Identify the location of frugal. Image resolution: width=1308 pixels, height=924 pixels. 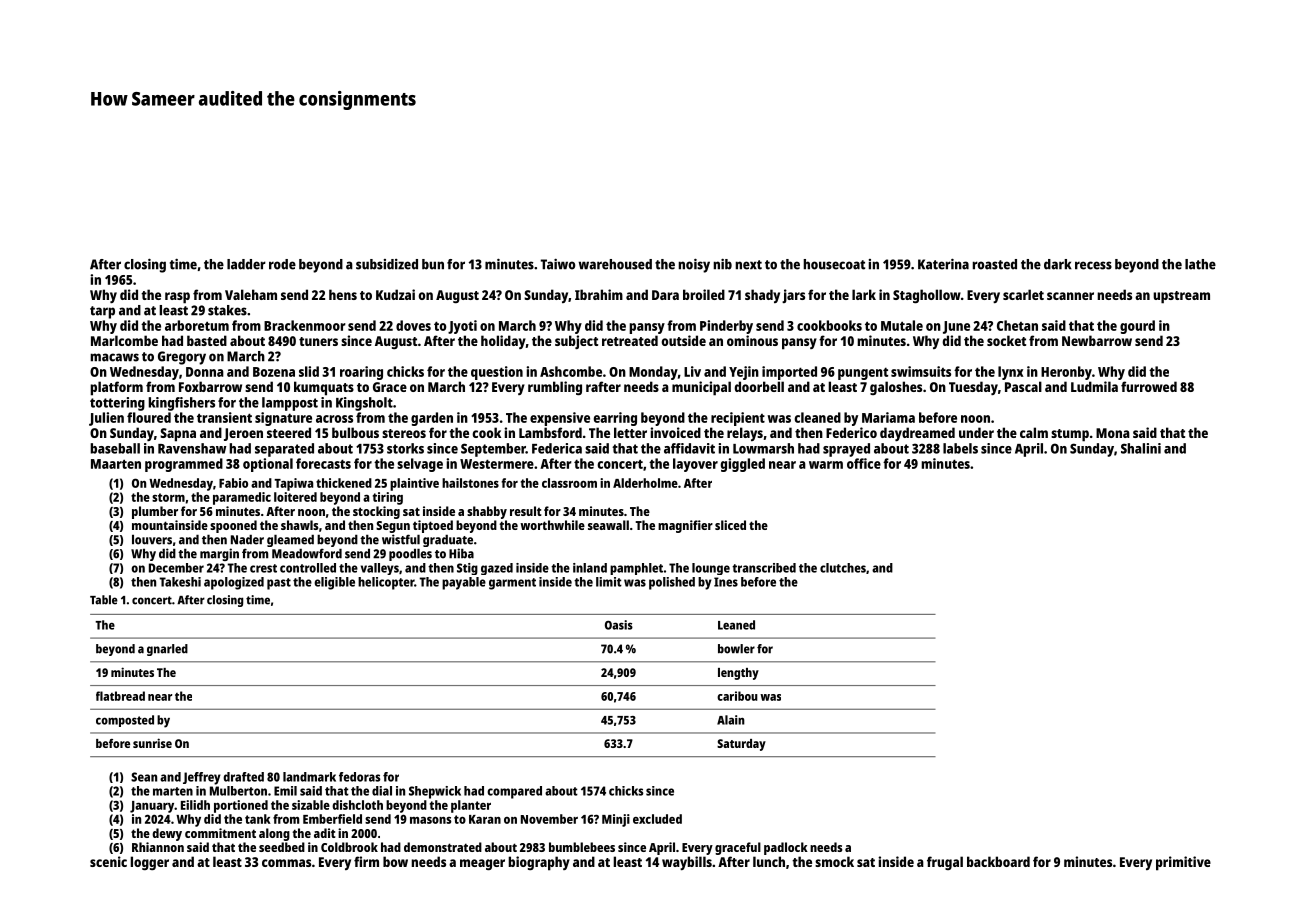
(945, 863).
